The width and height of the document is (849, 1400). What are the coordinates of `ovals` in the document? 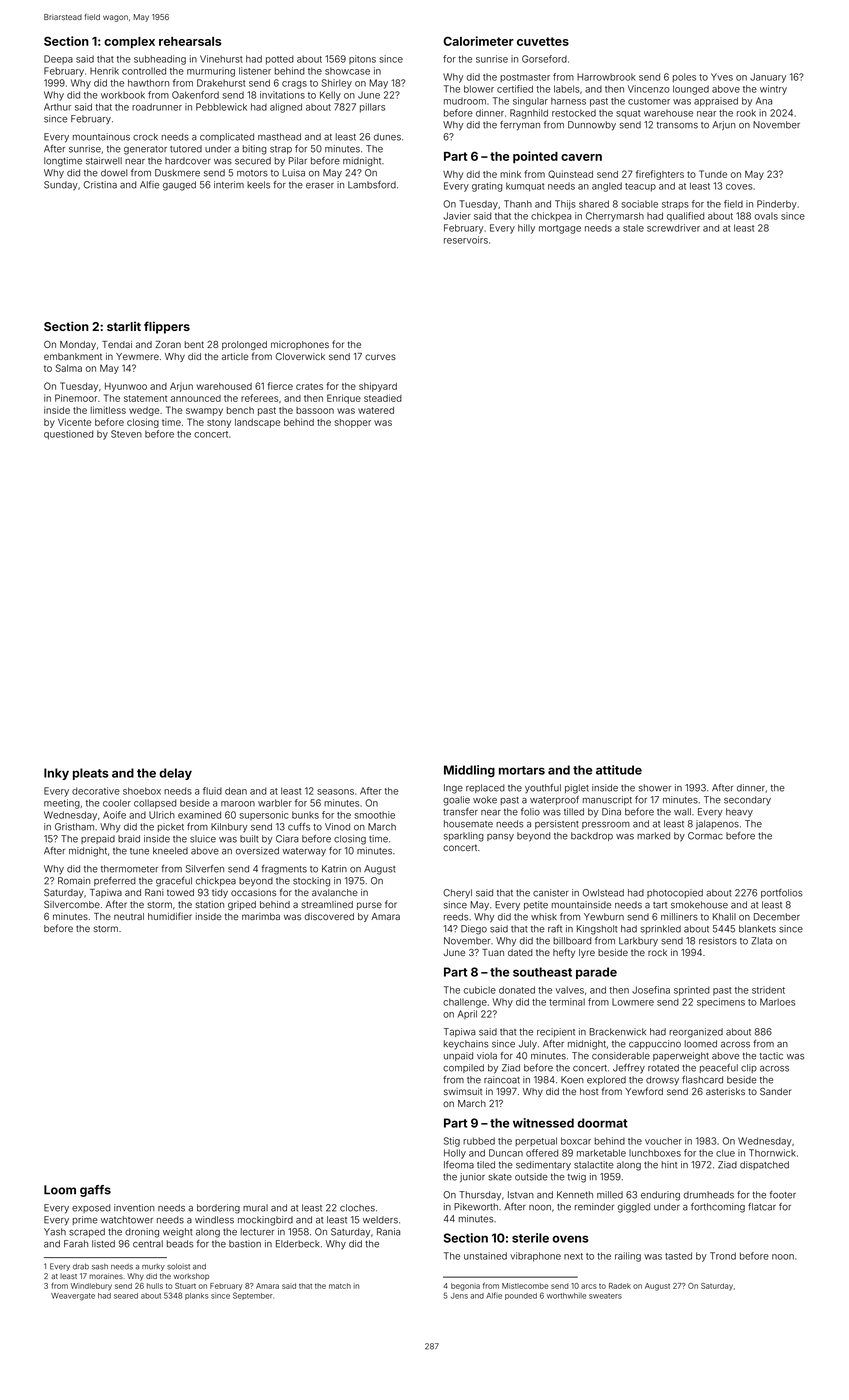 It's located at (766, 216).
